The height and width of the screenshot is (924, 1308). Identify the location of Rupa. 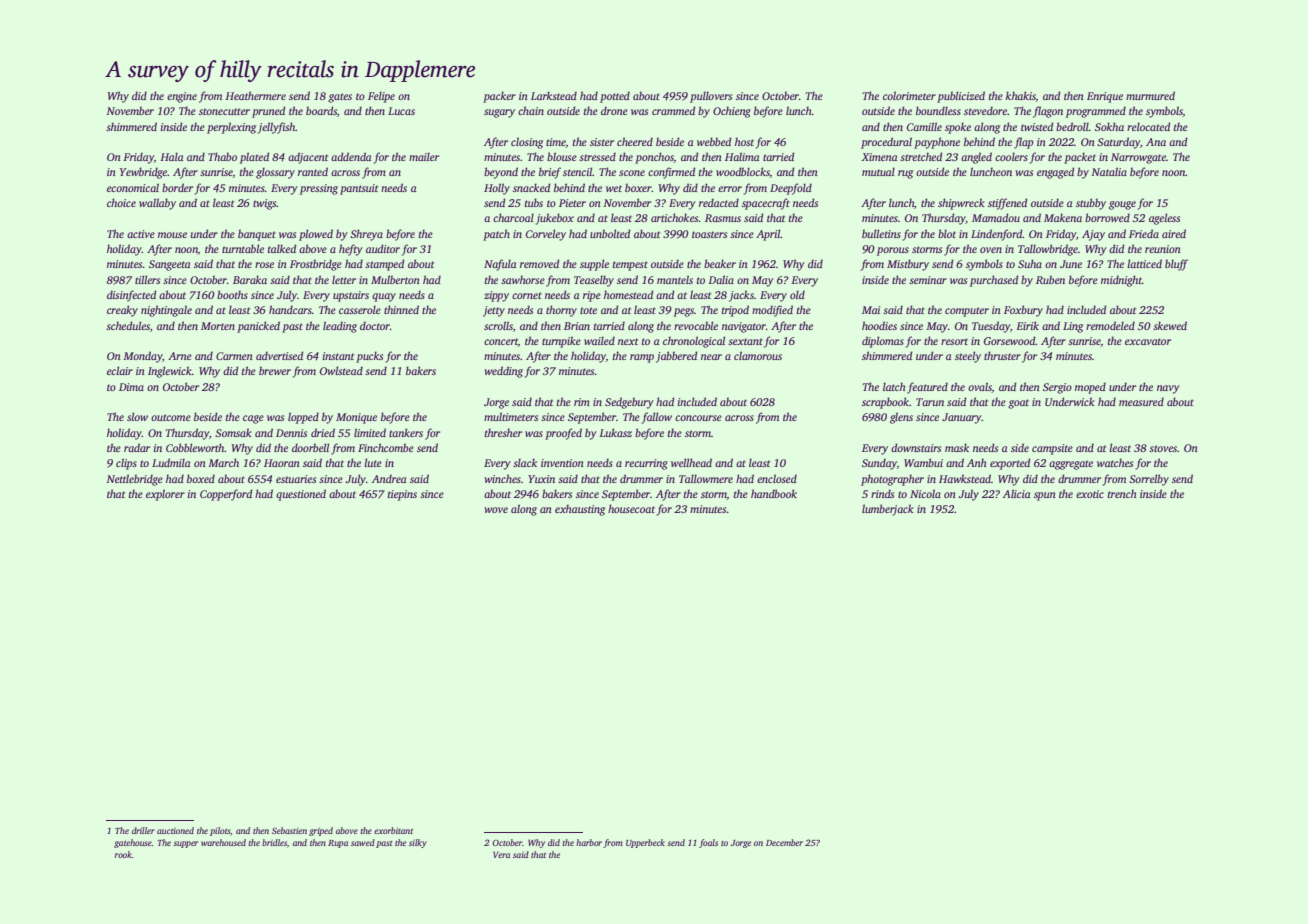
(338, 844).
